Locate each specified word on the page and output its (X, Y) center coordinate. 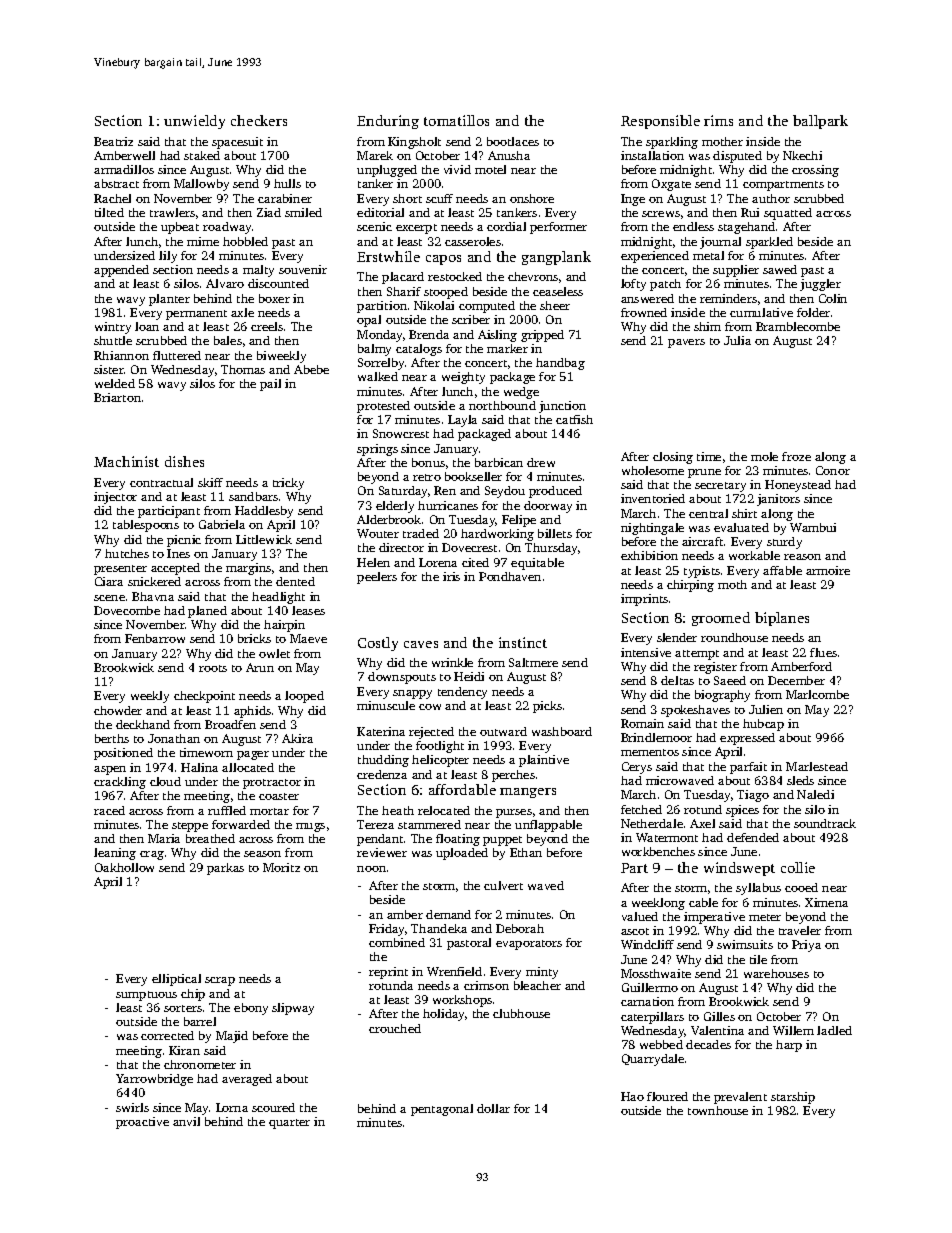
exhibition (649, 555)
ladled (834, 1030)
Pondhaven (510, 576)
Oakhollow (124, 867)
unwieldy (194, 122)
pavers (686, 343)
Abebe (311, 369)
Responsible (660, 122)
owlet (274, 653)
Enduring (388, 122)
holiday (443, 1015)
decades (708, 1044)
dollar (493, 1108)
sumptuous (146, 996)
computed (487, 307)
